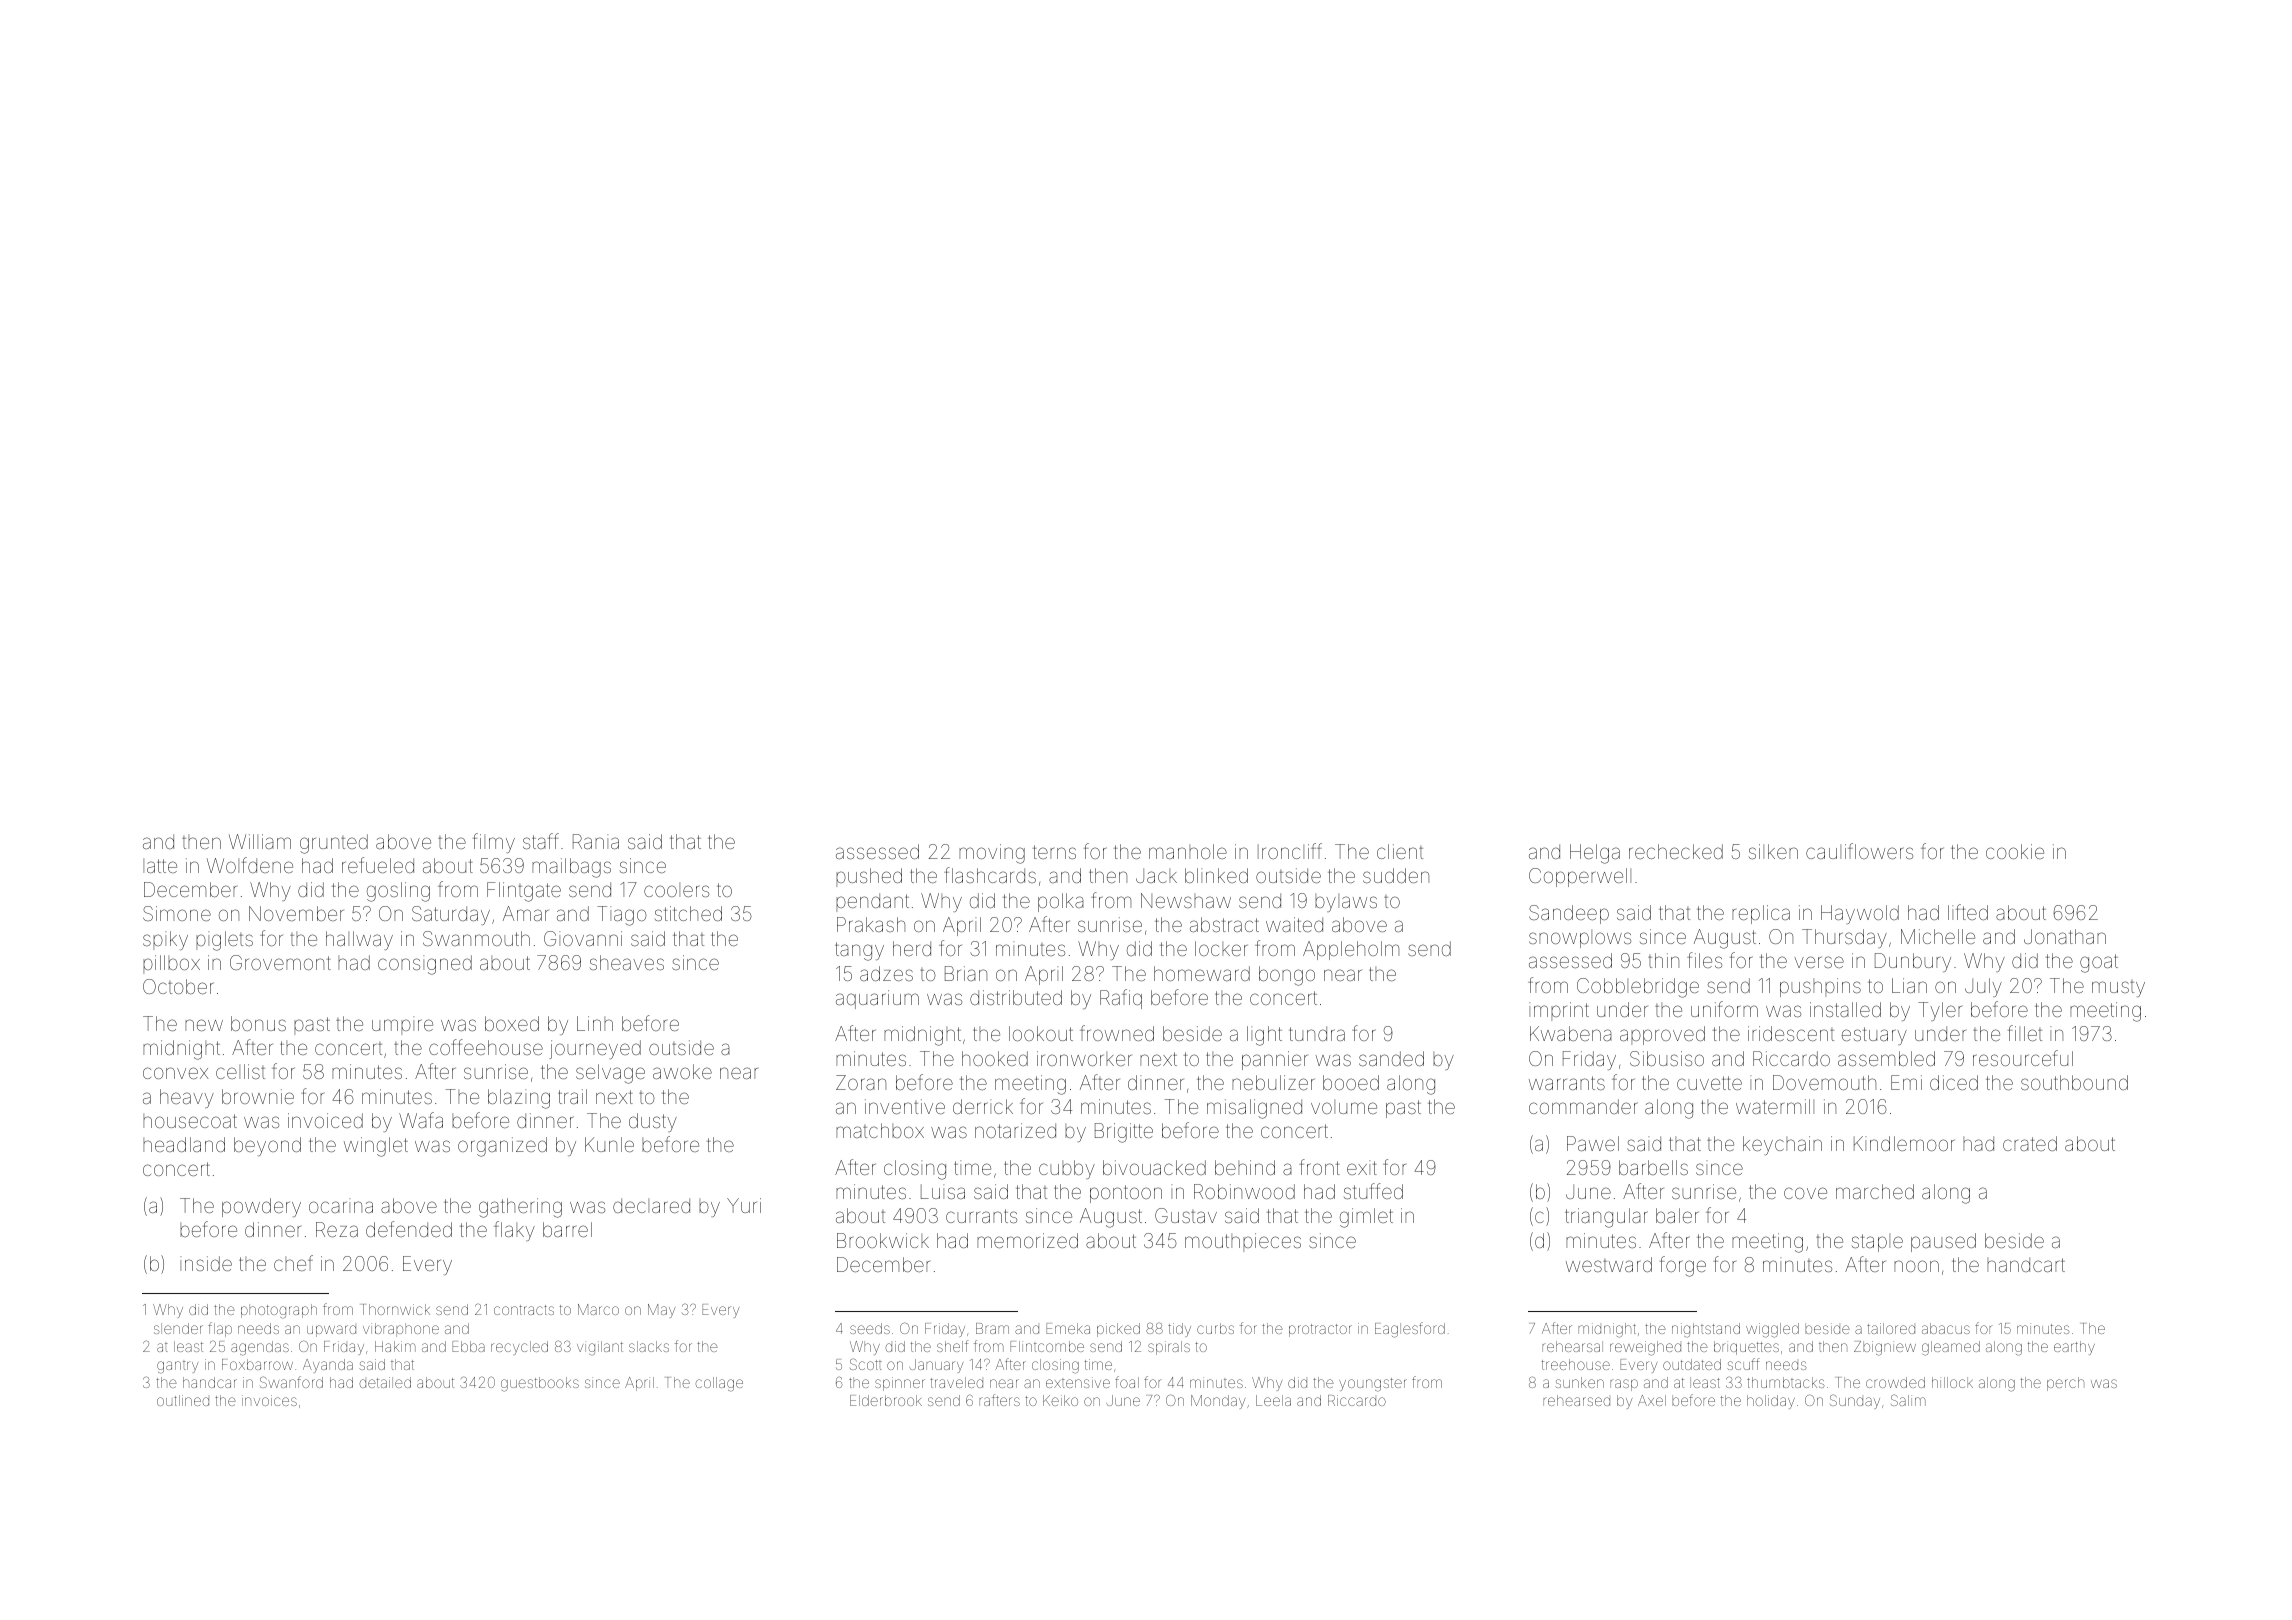  I want to click on homeward, so click(1202, 973).
